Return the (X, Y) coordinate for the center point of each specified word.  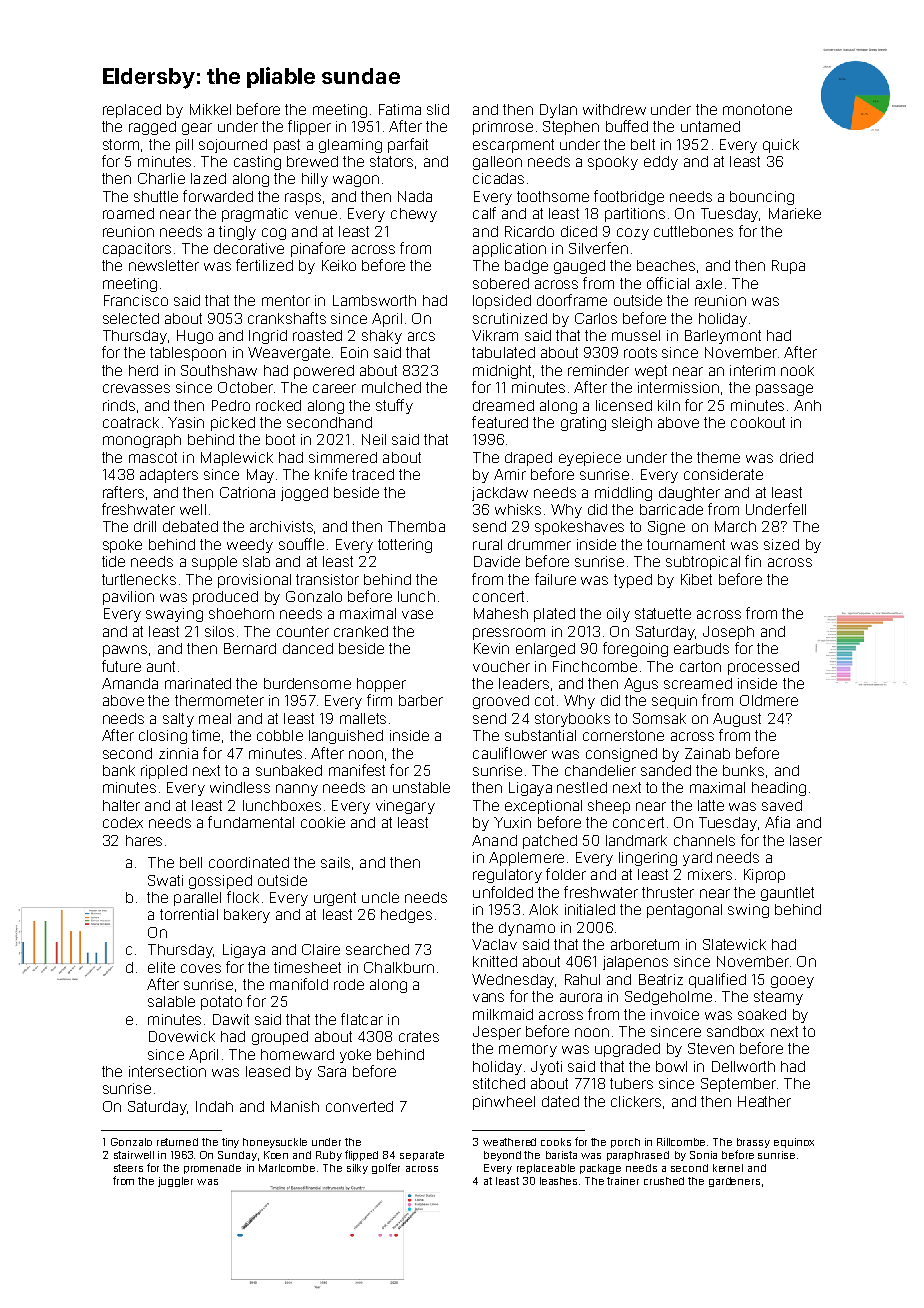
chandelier (600, 770)
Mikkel (210, 109)
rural (487, 544)
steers (128, 1168)
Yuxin (512, 822)
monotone (757, 109)
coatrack (131, 422)
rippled (164, 772)
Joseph (728, 633)
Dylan (558, 111)
